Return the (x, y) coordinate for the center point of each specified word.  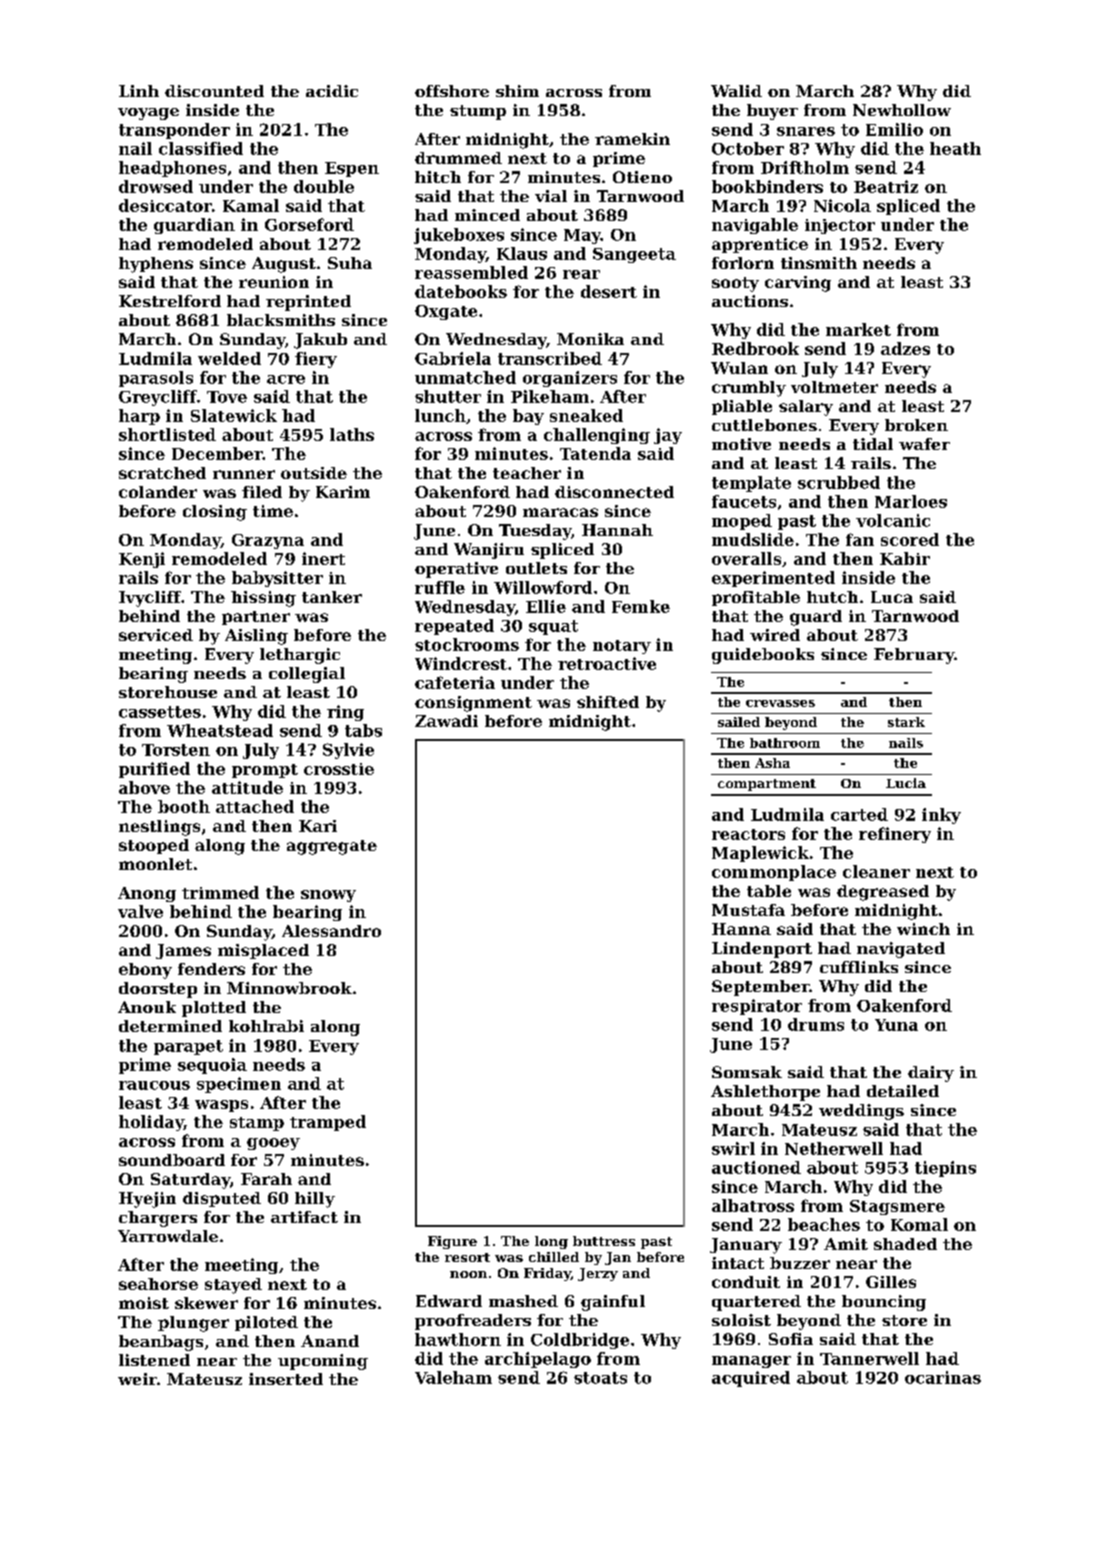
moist (144, 1303)
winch (923, 929)
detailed (903, 1091)
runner (244, 474)
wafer (924, 444)
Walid (736, 91)
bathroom (785, 743)
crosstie (339, 769)
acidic (332, 91)
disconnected (614, 492)
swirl (733, 1148)
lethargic (300, 656)
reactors (748, 834)
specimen (239, 1085)
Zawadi (446, 721)
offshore (452, 91)
